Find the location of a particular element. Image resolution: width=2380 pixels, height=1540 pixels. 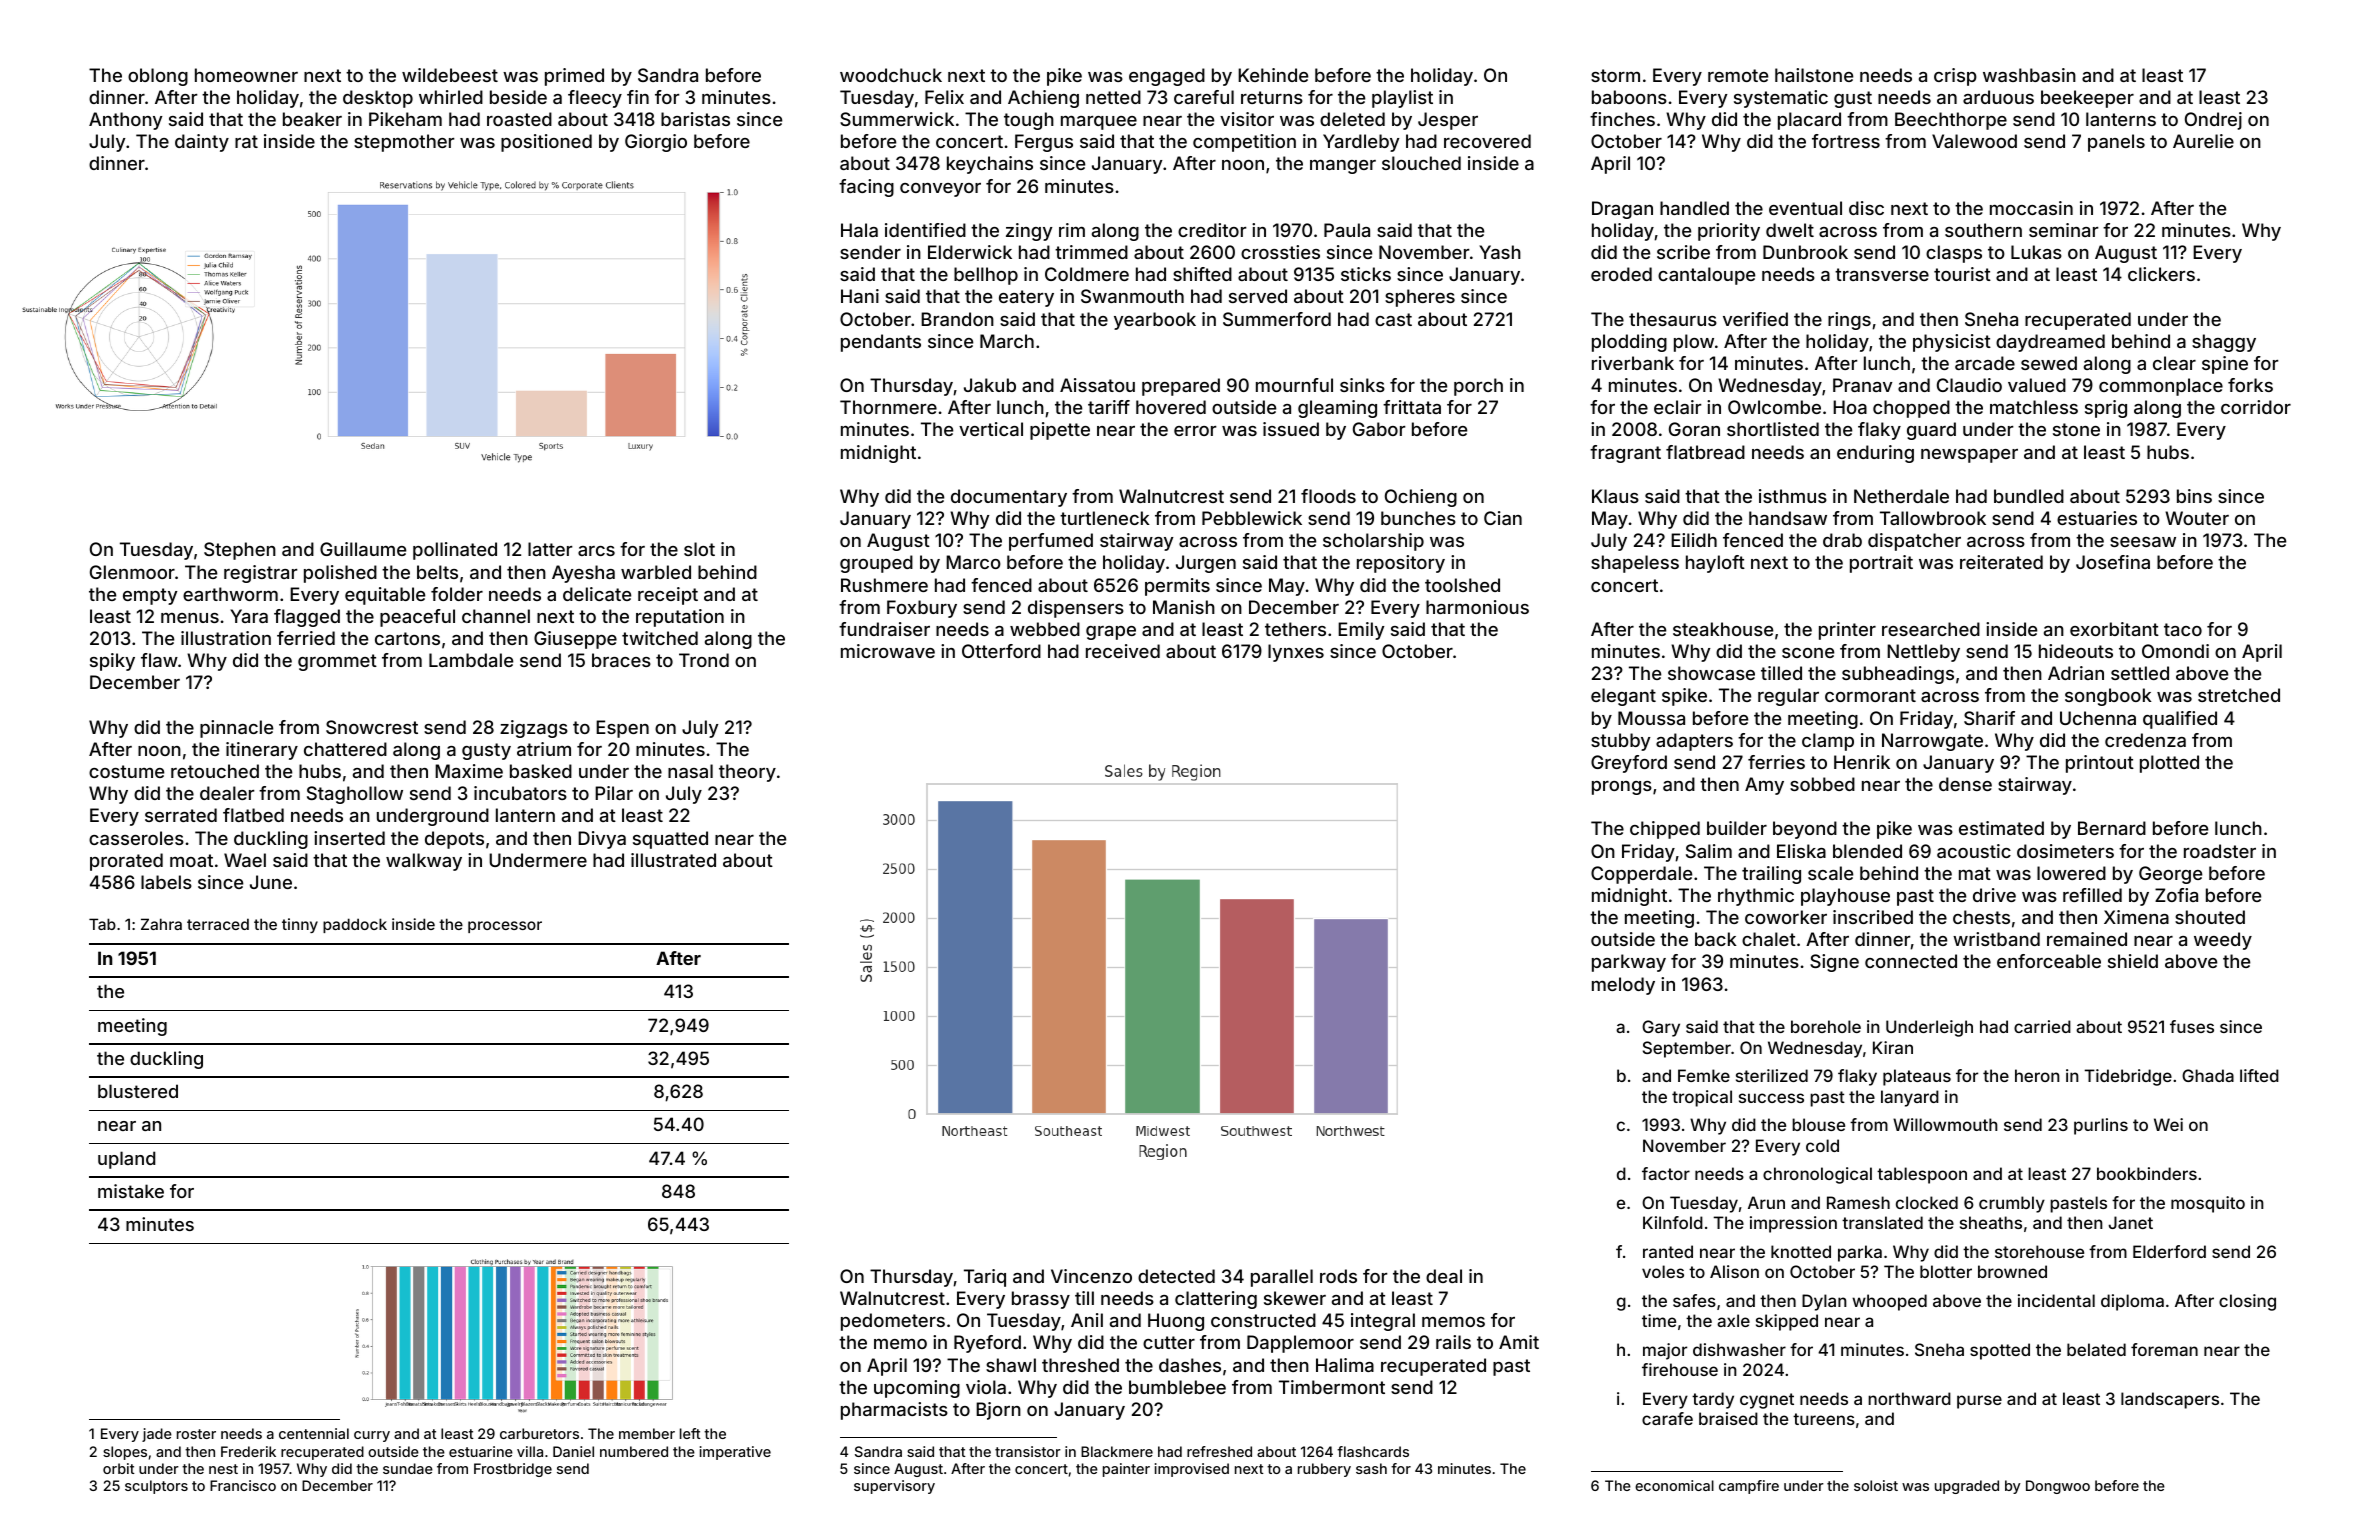

identified is located at coordinates (925, 230).
